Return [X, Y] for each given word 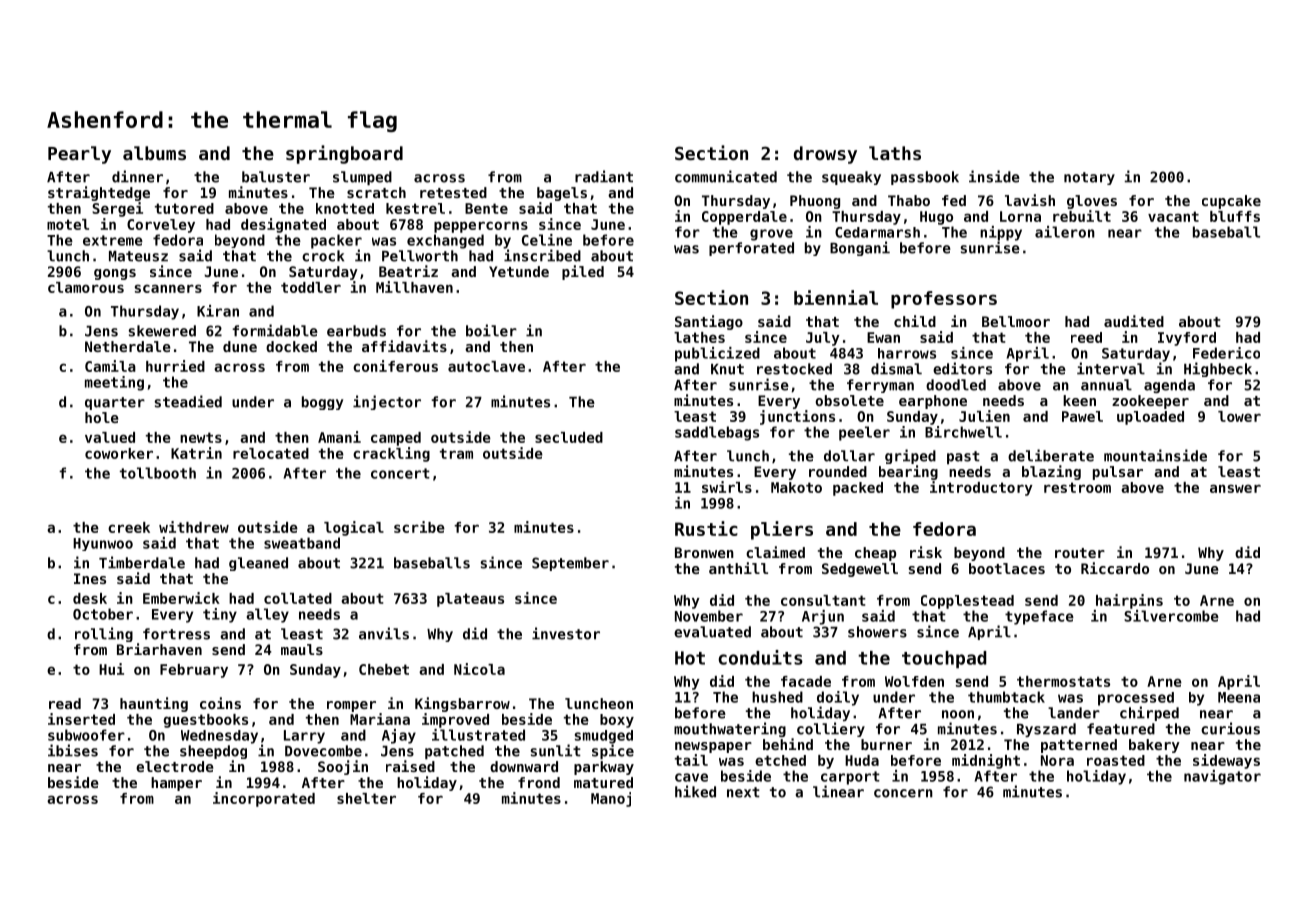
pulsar [1118, 473]
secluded [569, 437]
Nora [1057, 760]
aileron [1065, 232]
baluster [276, 177]
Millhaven [414, 287]
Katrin [196, 453]
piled [583, 272]
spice [613, 751]
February [194, 671]
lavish [1030, 200]
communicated [726, 176]
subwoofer [86, 735]
